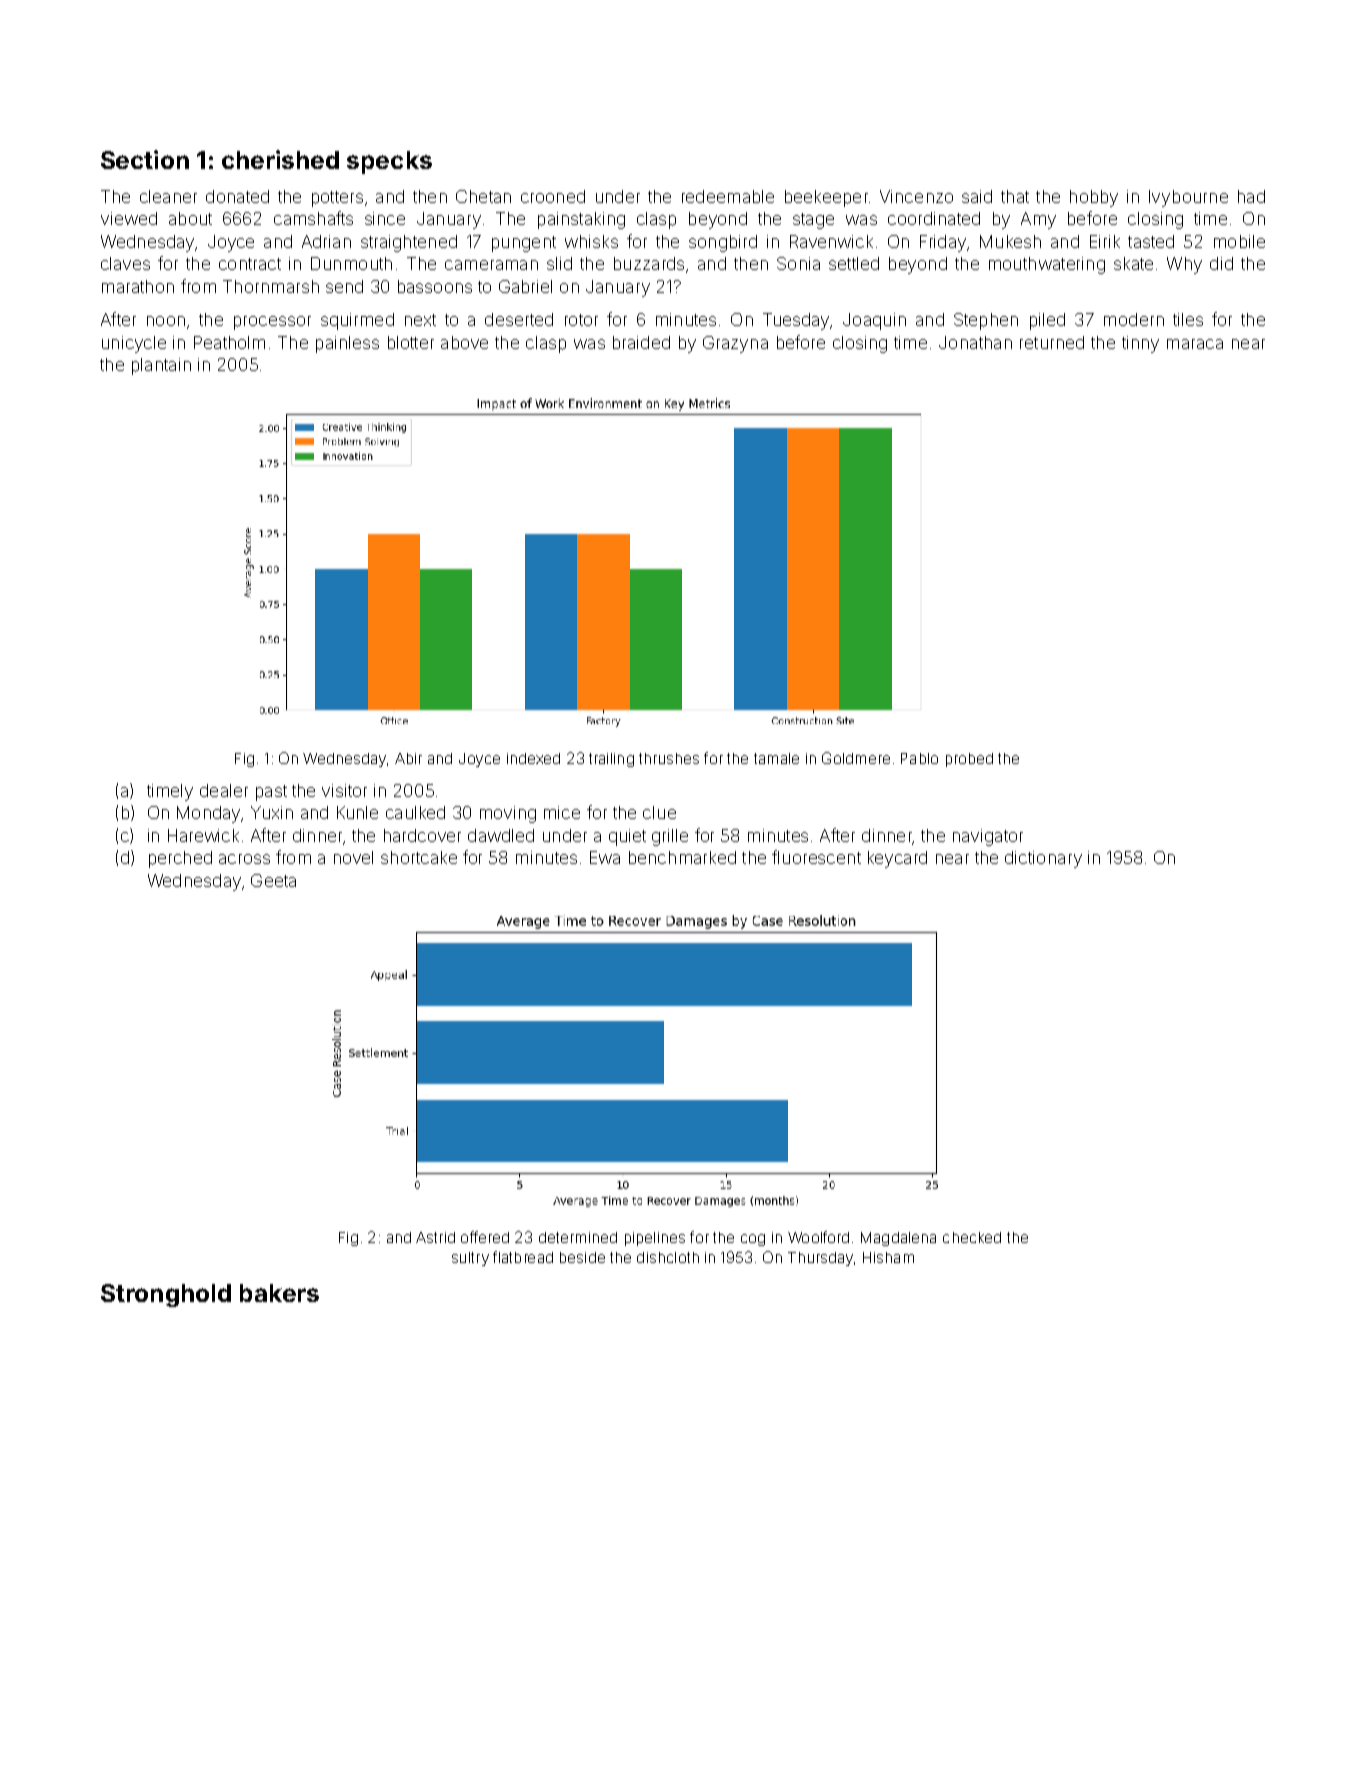  I want to click on checked, so click(972, 1237).
